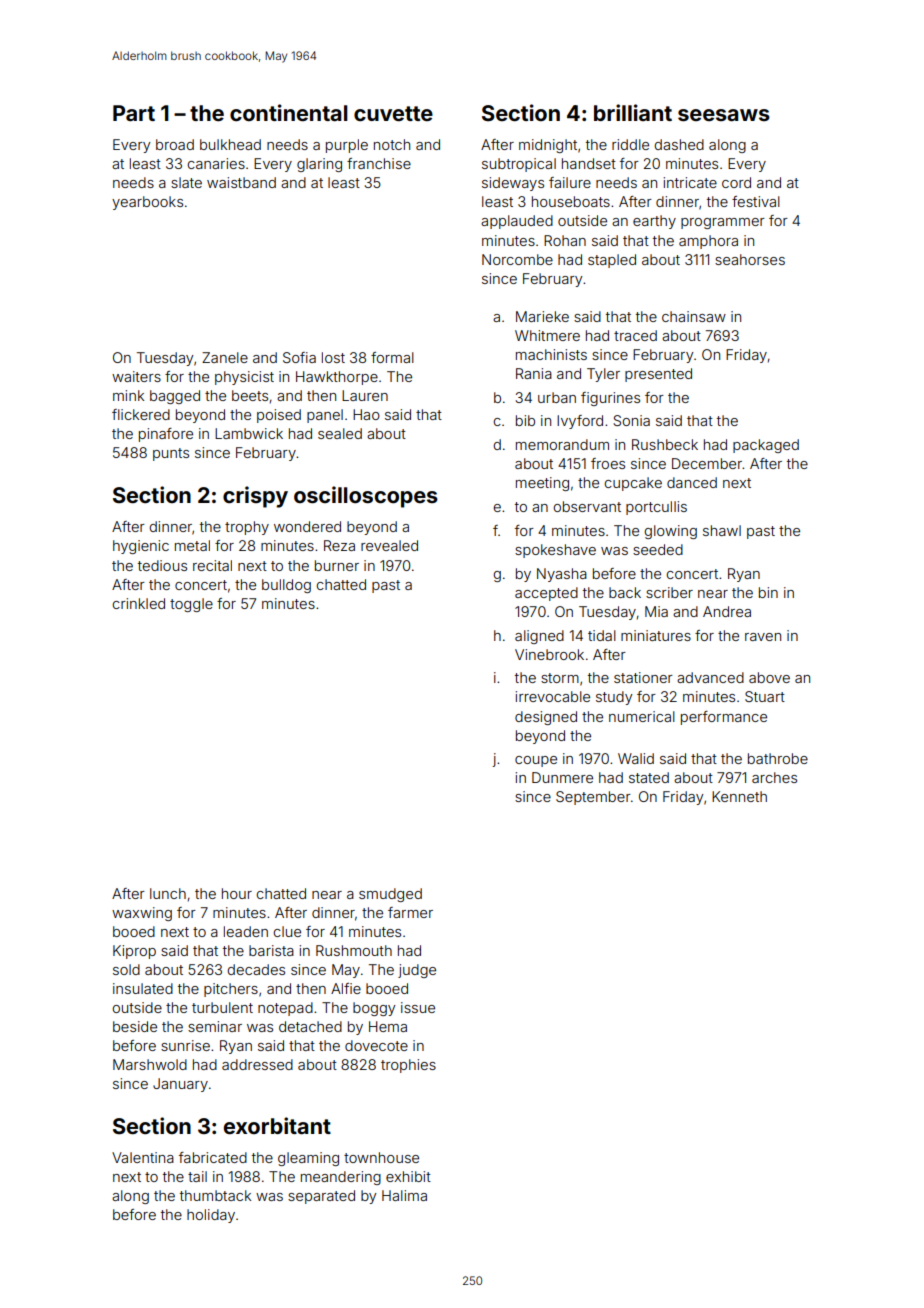 The height and width of the page is (1308, 924). Describe the element at coordinates (536, 761) in the page. I see `coupe` at that location.
